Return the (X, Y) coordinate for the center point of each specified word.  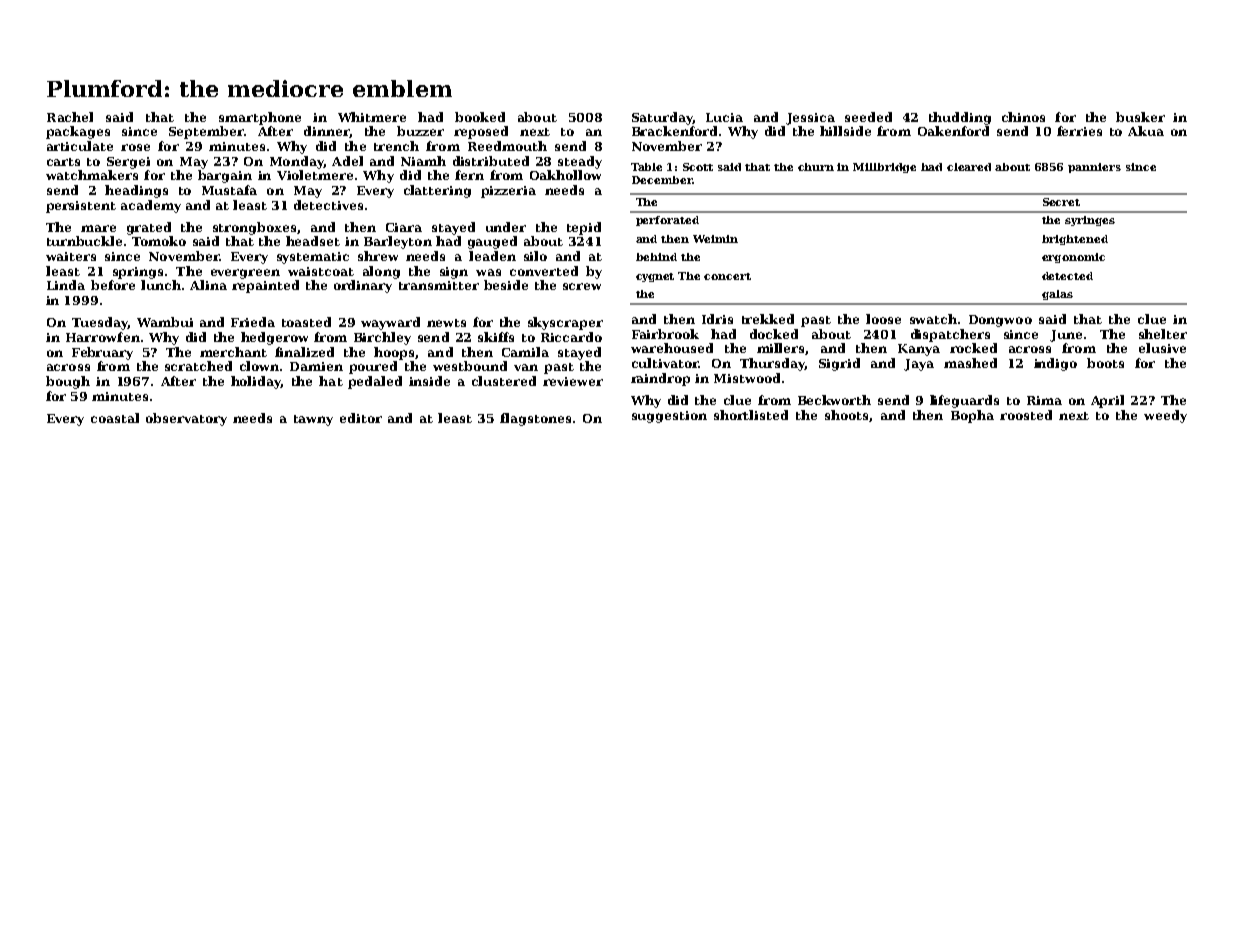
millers (780, 348)
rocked (973, 348)
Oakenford (953, 131)
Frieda (253, 322)
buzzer (420, 131)
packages (78, 132)
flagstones (535, 419)
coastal (115, 418)
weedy (1165, 416)
